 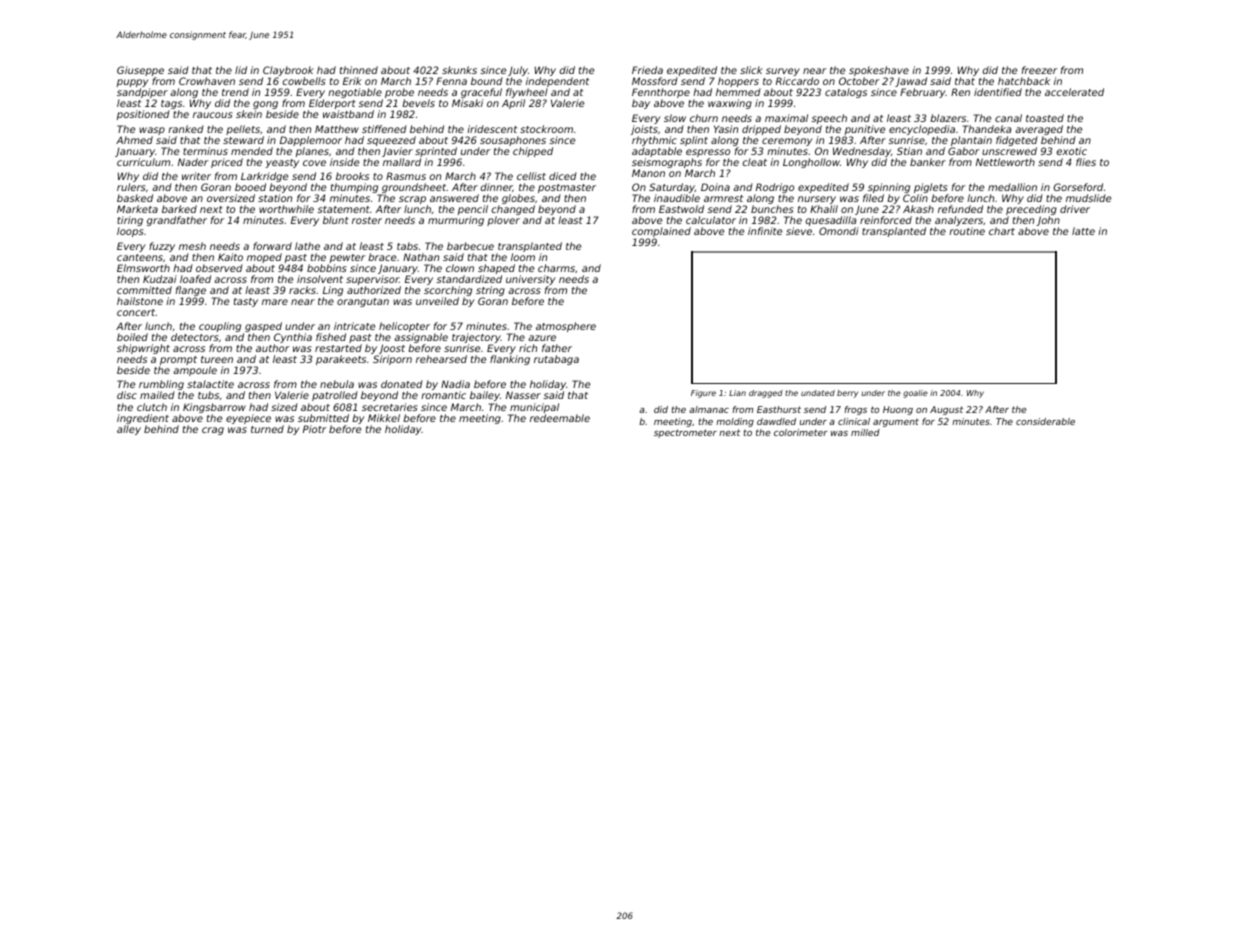 What do you see at coordinates (399, 94) in the screenshot?
I see `probe` at bounding box center [399, 94].
